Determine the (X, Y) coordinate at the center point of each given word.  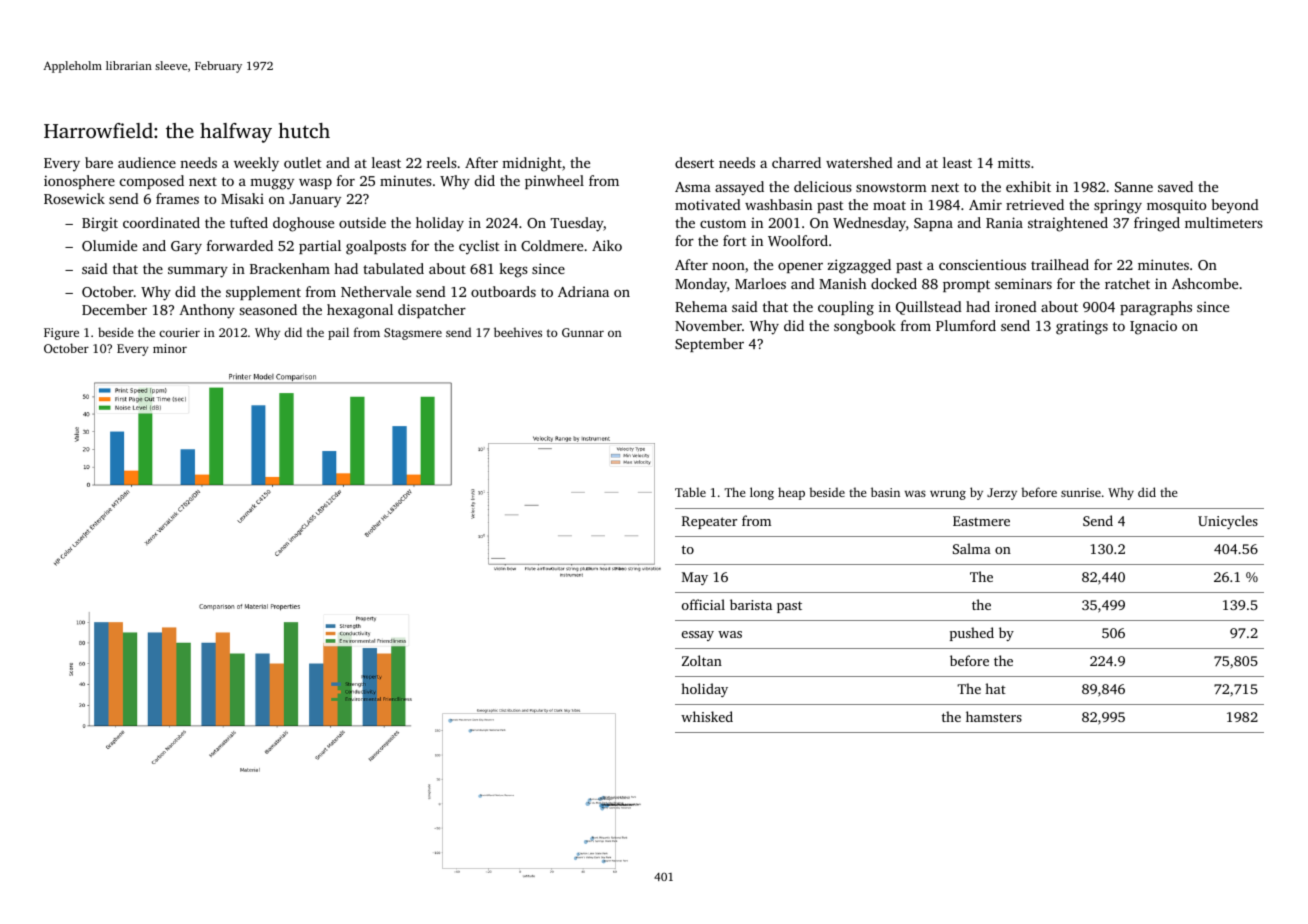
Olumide (109, 245)
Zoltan (702, 660)
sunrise (1081, 492)
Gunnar (583, 332)
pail (338, 333)
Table (690, 492)
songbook (865, 327)
